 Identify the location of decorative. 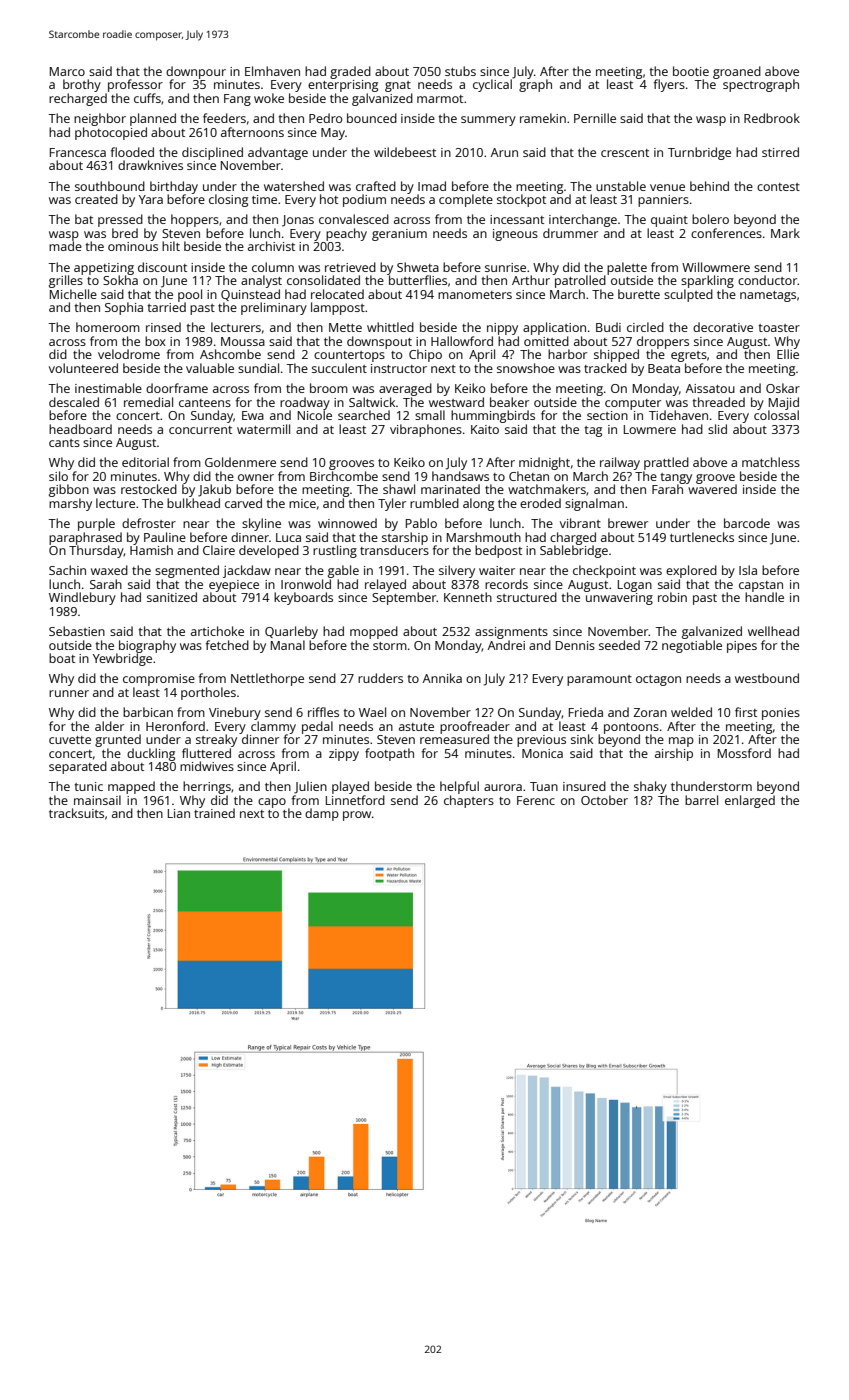
(723, 327).
